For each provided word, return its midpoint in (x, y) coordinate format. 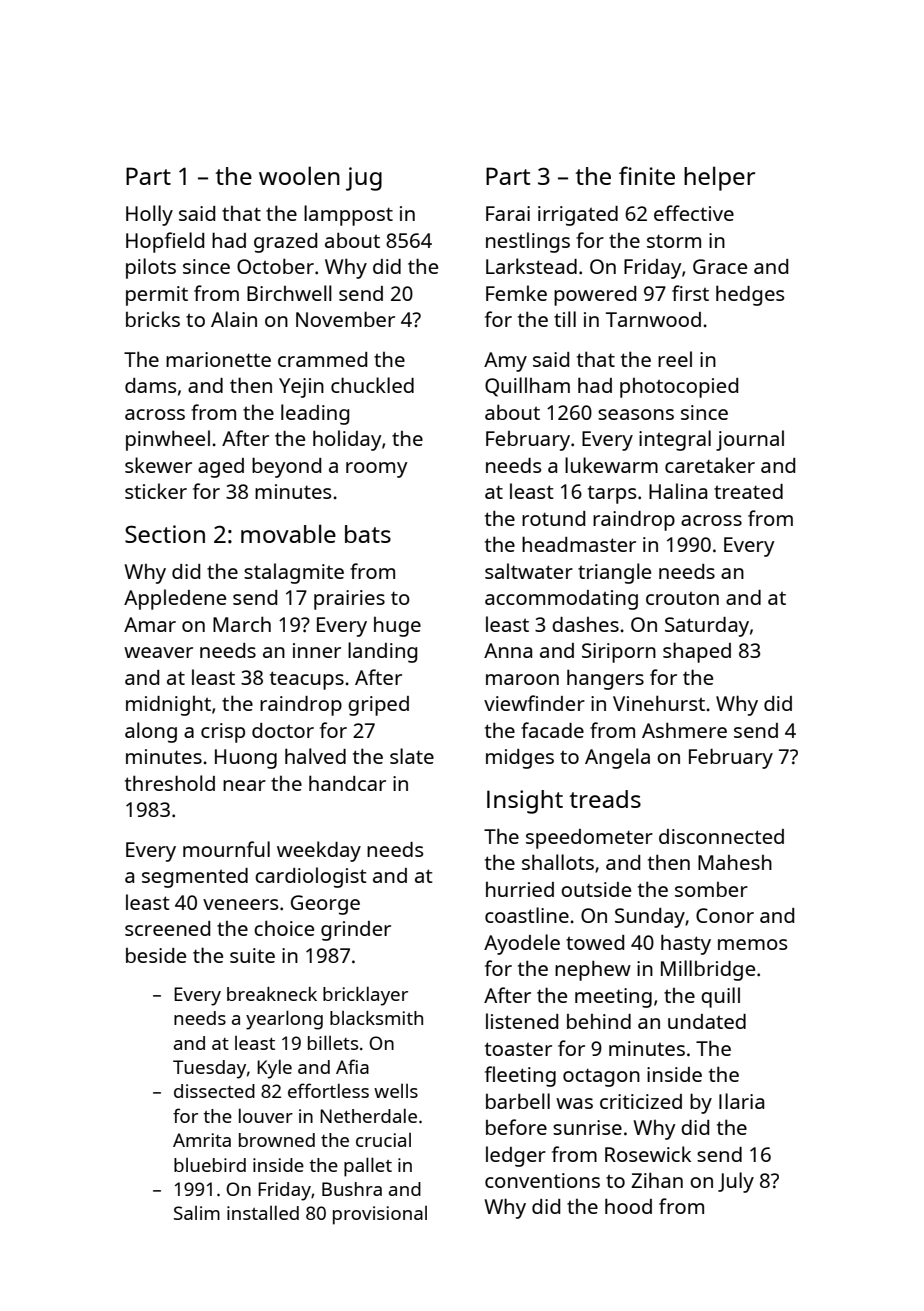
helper (719, 178)
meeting (613, 998)
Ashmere (684, 730)
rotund (553, 518)
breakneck (272, 994)
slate (412, 756)
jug (364, 179)
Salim (197, 1213)
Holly (149, 215)
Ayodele (522, 944)
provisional (380, 1215)
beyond (286, 467)
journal (750, 440)
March (242, 624)
